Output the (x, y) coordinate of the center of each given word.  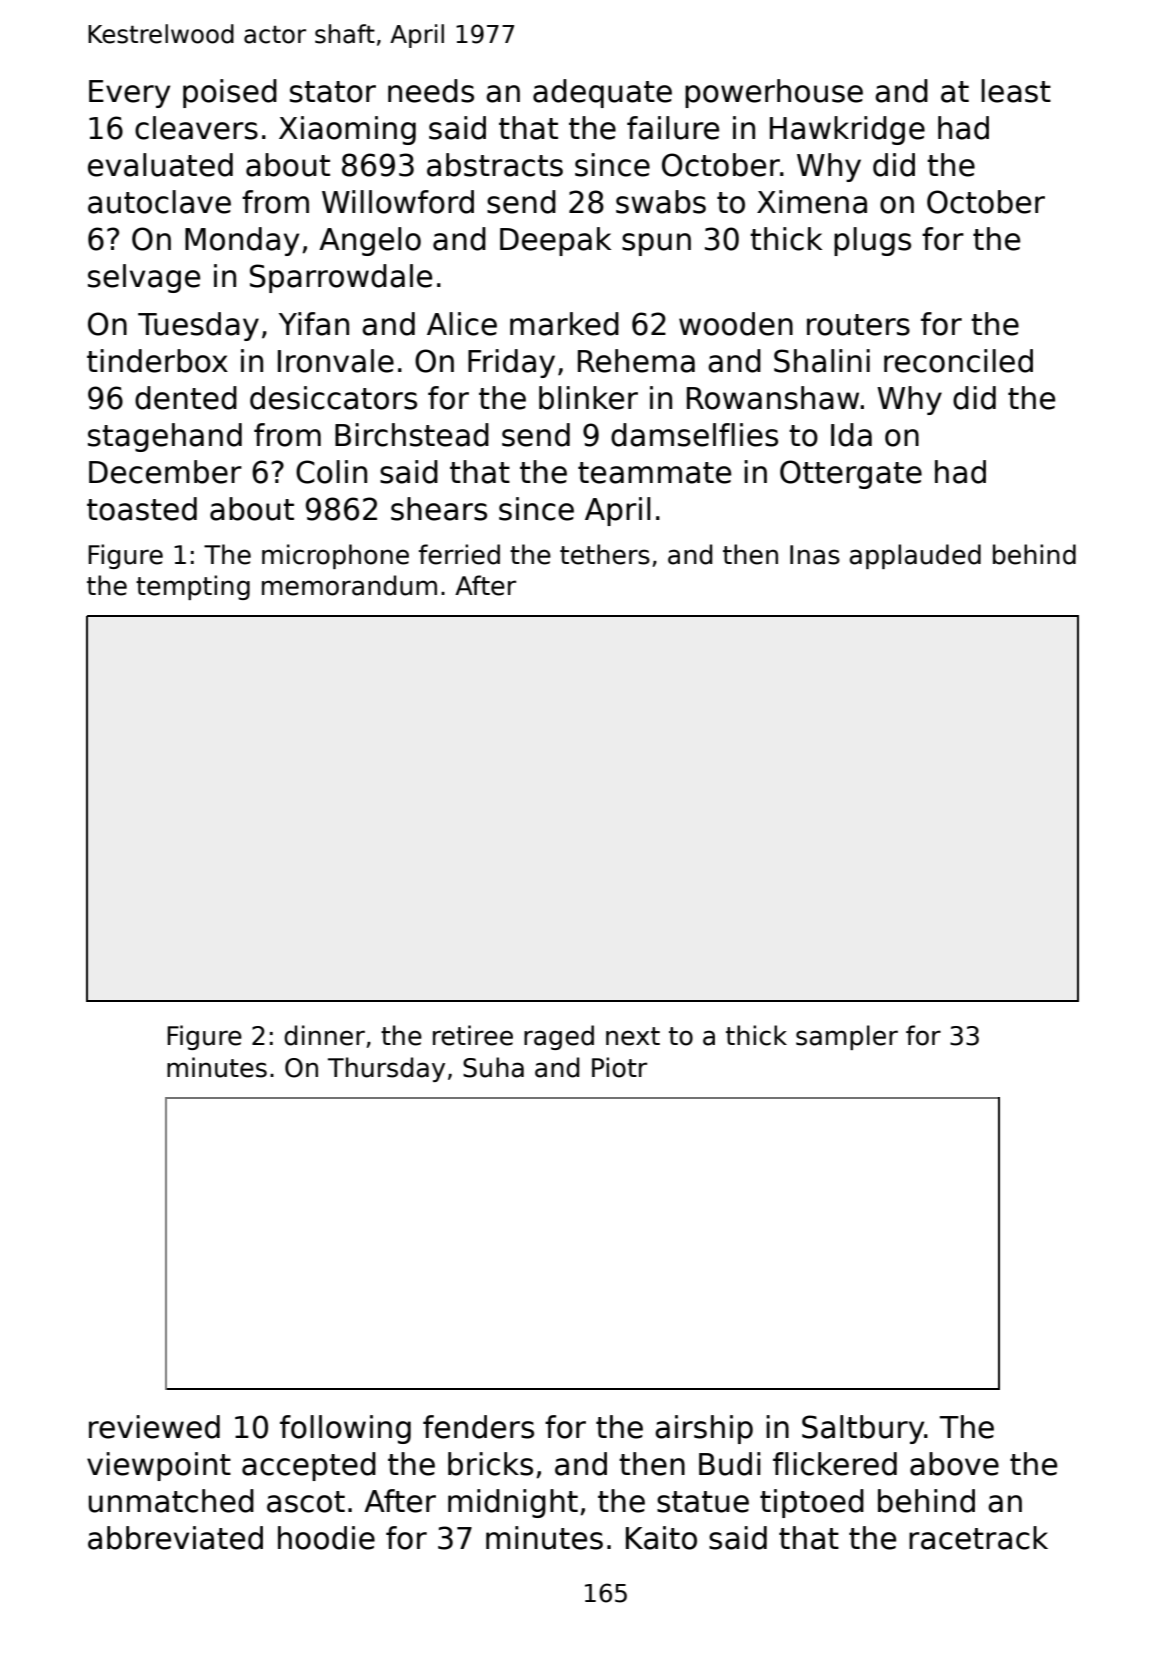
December (165, 472)
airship (704, 1429)
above (954, 1464)
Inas (815, 555)
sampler (847, 1037)
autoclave (159, 202)
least (1016, 91)
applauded (915, 556)
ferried (459, 554)
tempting (193, 587)
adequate (602, 93)
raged (559, 1037)
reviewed (154, 1427)
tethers (605, 554)
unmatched (171, 1501)
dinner (324, 1035)
